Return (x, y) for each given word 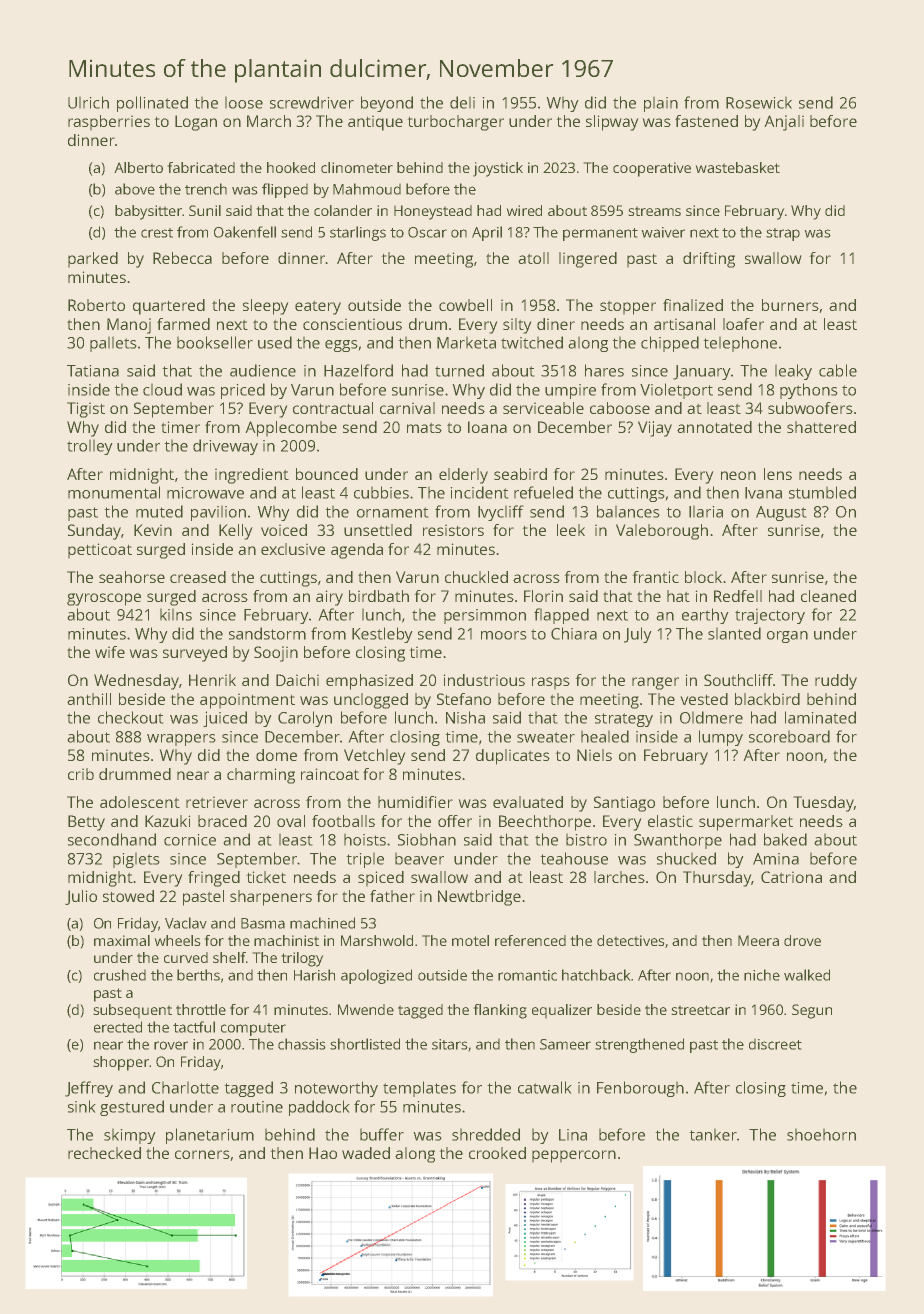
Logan (196, 123)
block (703, 577)
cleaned (828, 596)
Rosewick (759, 103)
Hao (323, 1153)
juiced (225, 719)
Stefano (464, 699)
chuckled (476, 577)
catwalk (544, 1087)
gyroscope (104, 599)
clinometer (357, 167)
